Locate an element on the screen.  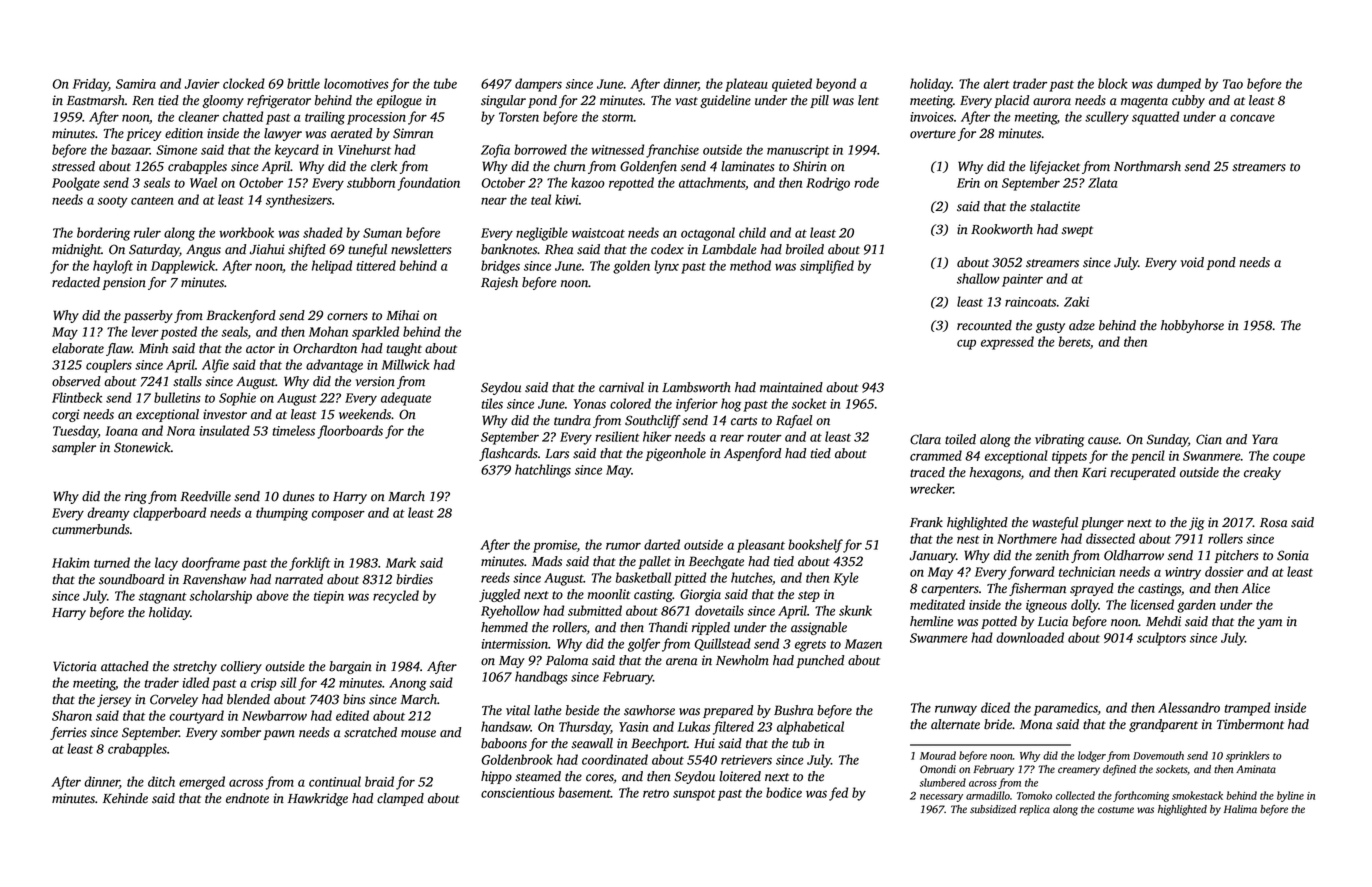
wrecker is located at coordinates (932, 488).
